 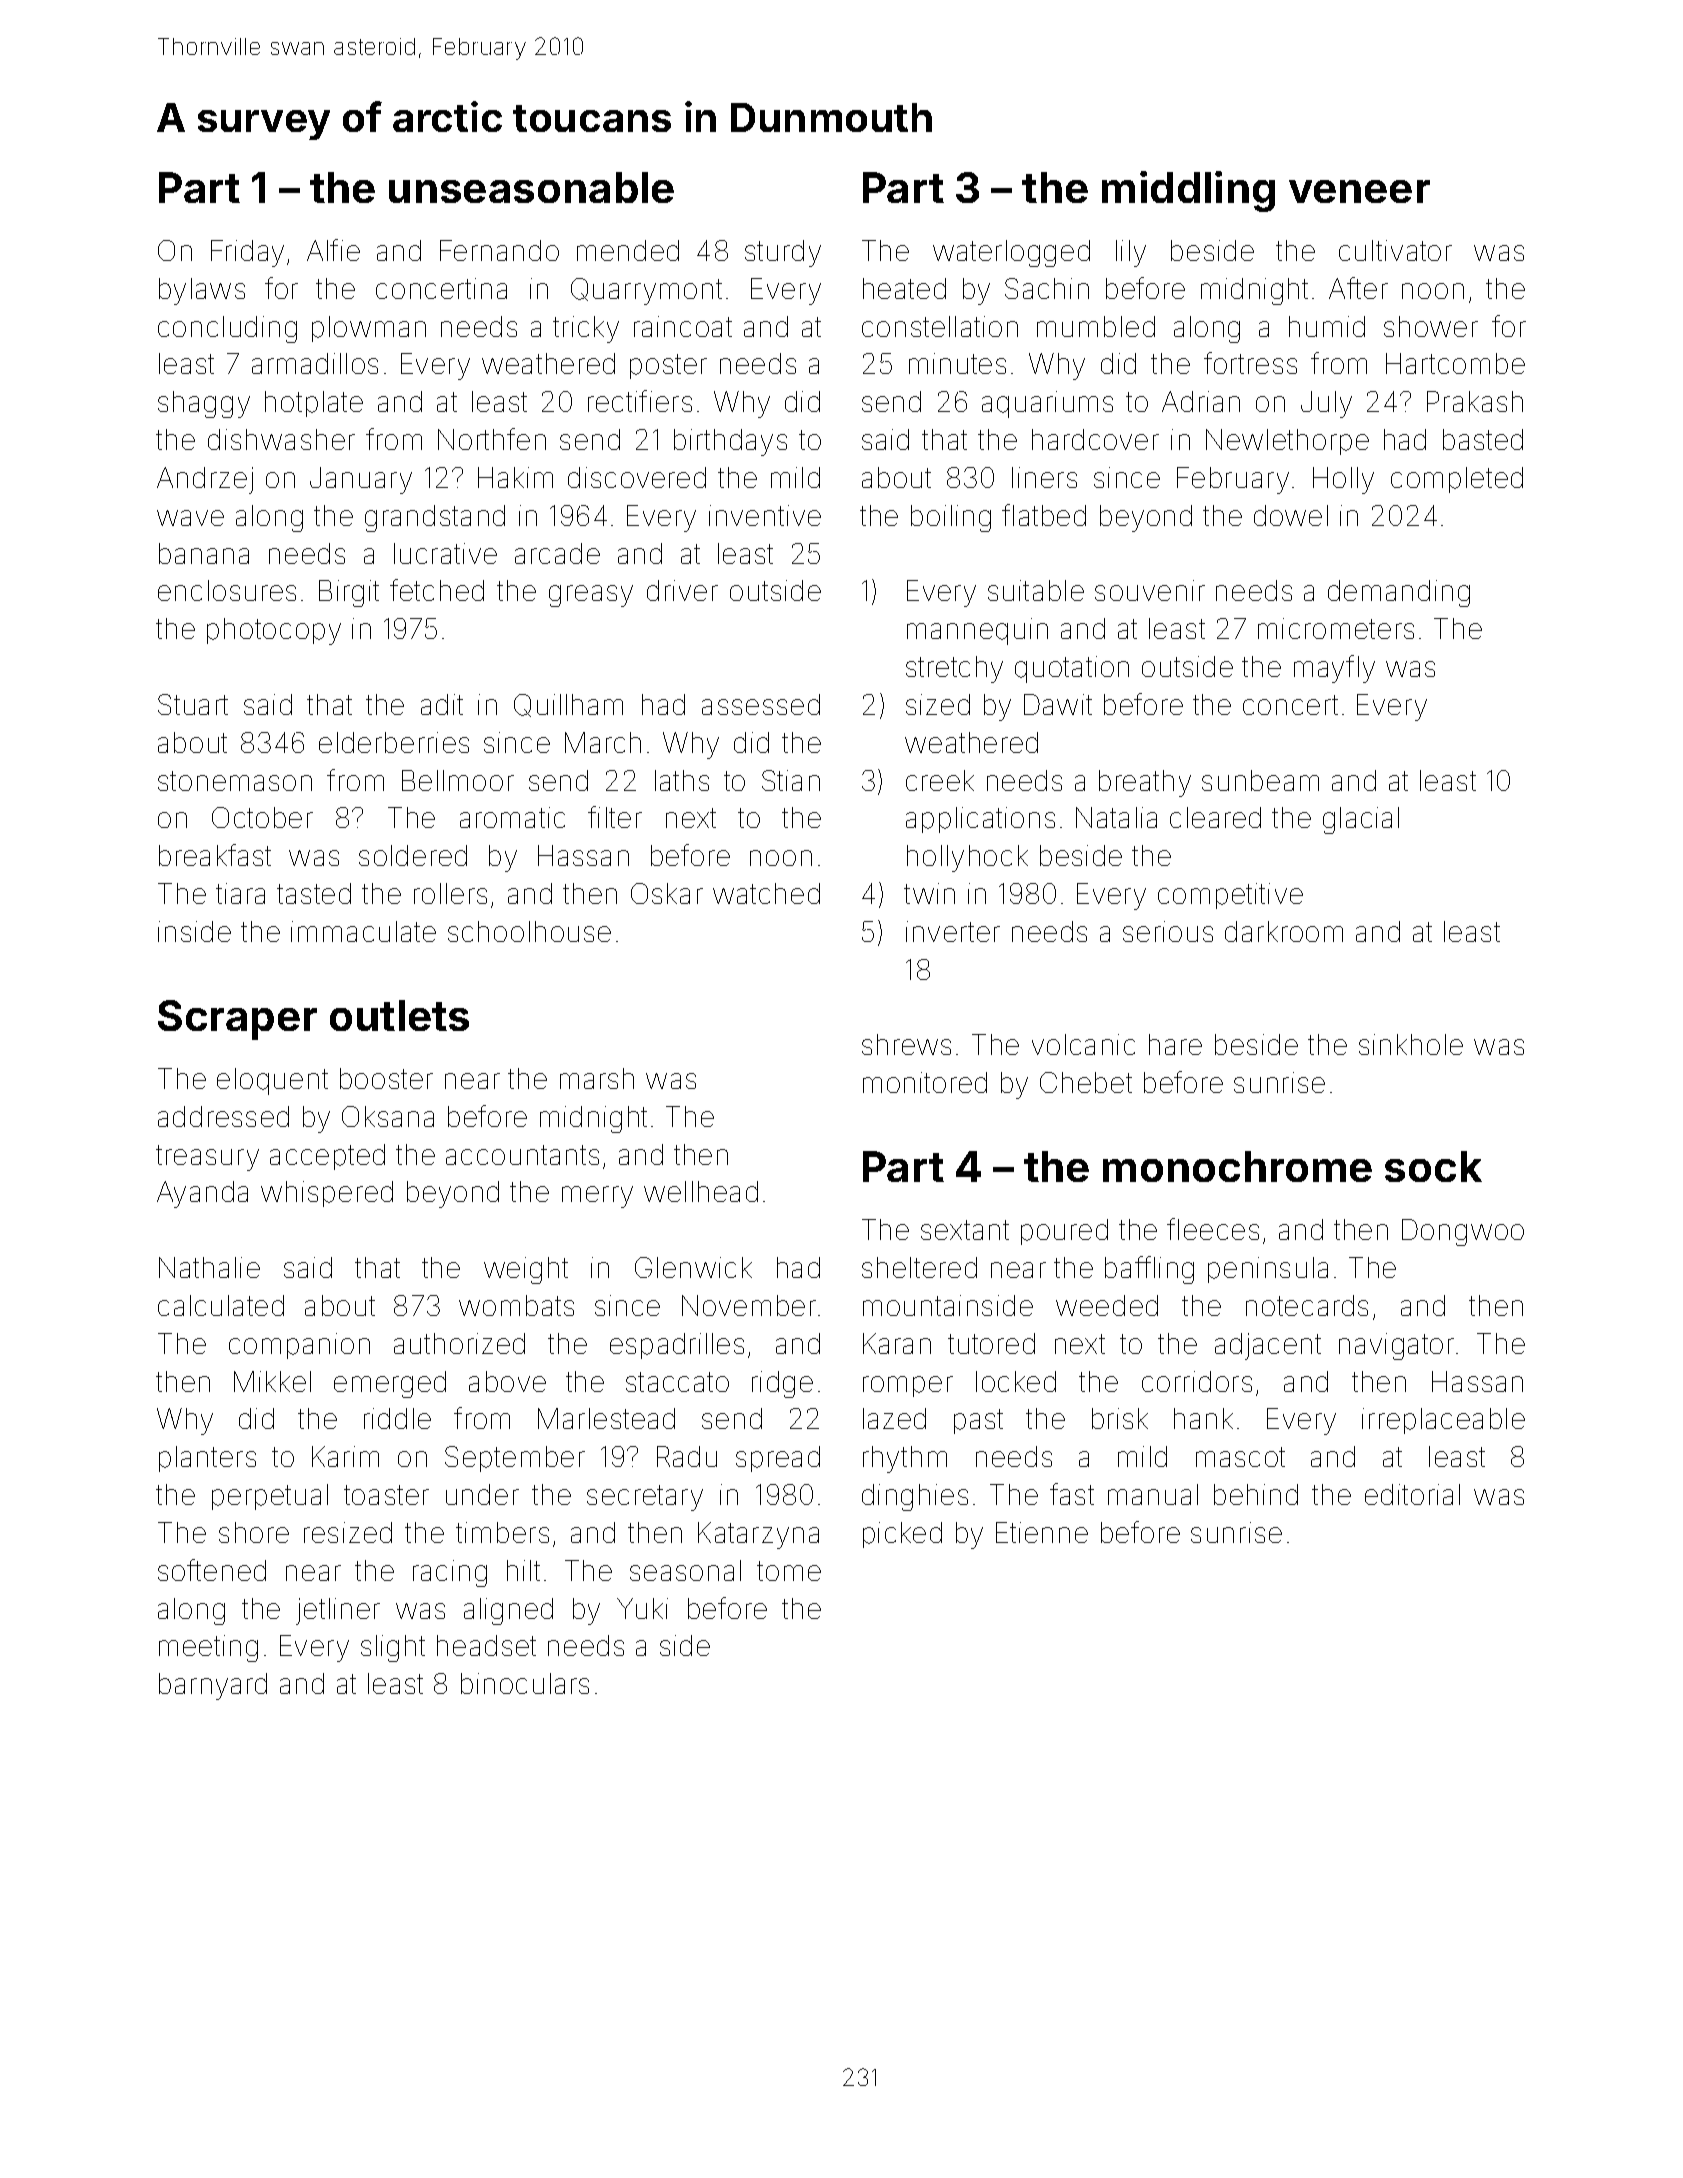 What do you see at coordinates (1359, 191) in the screenshot?
I see `veneer` at bounding box center [1359, 191].
